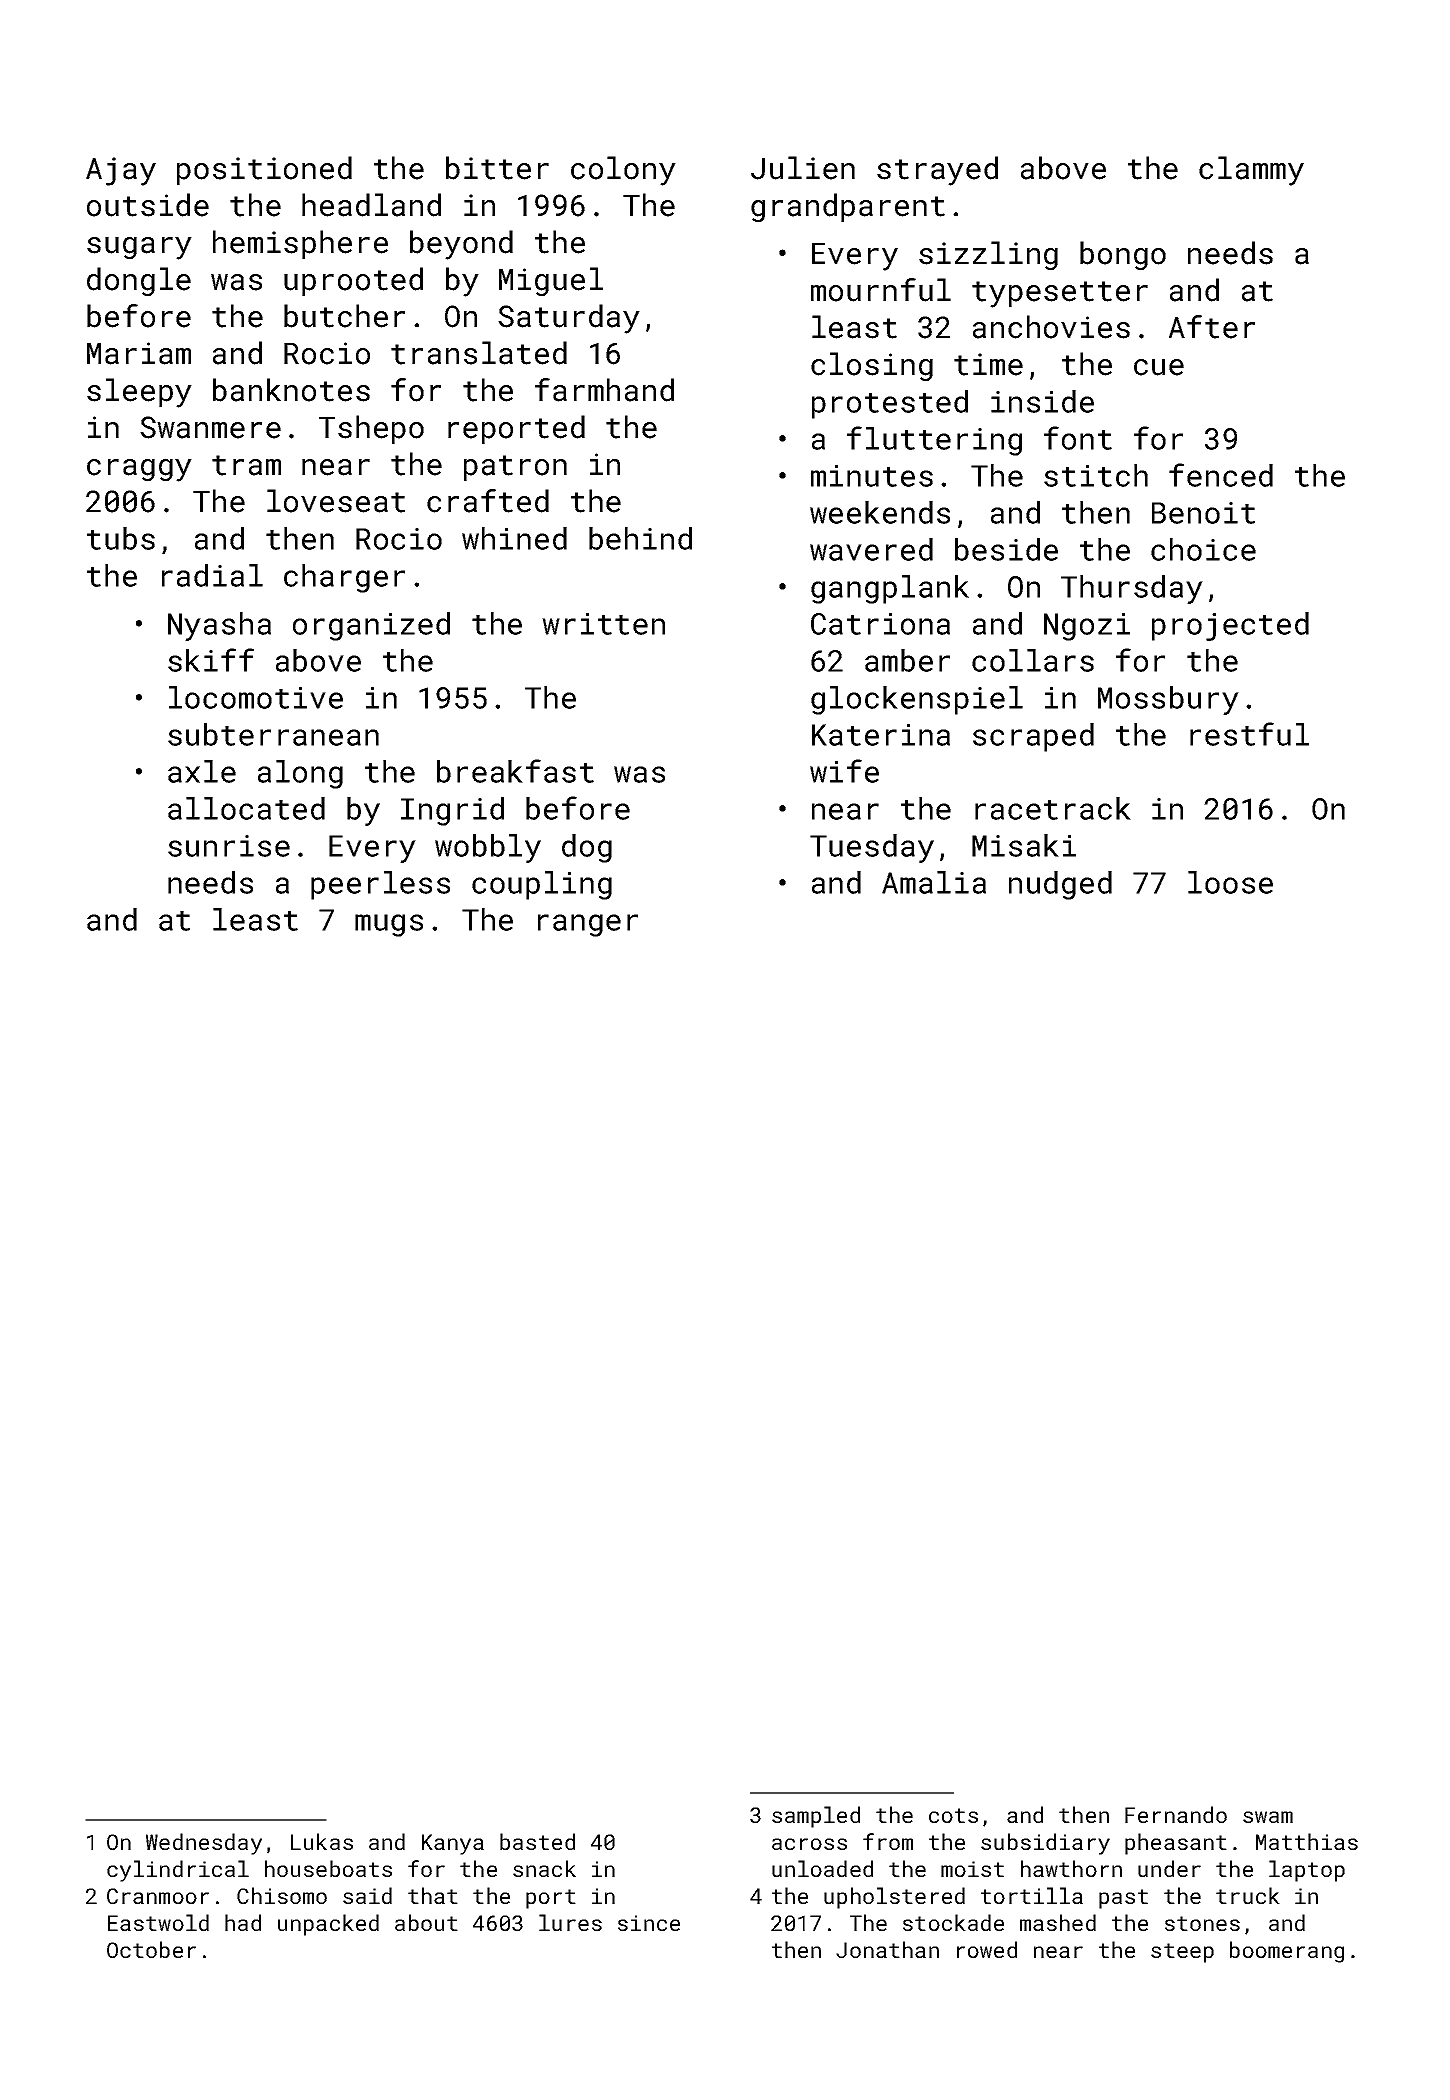 This screenshot has height=2100, width=1450. Describe the element at coordinates (537, 1841) in the screenshot. I see `basted` at that location.
